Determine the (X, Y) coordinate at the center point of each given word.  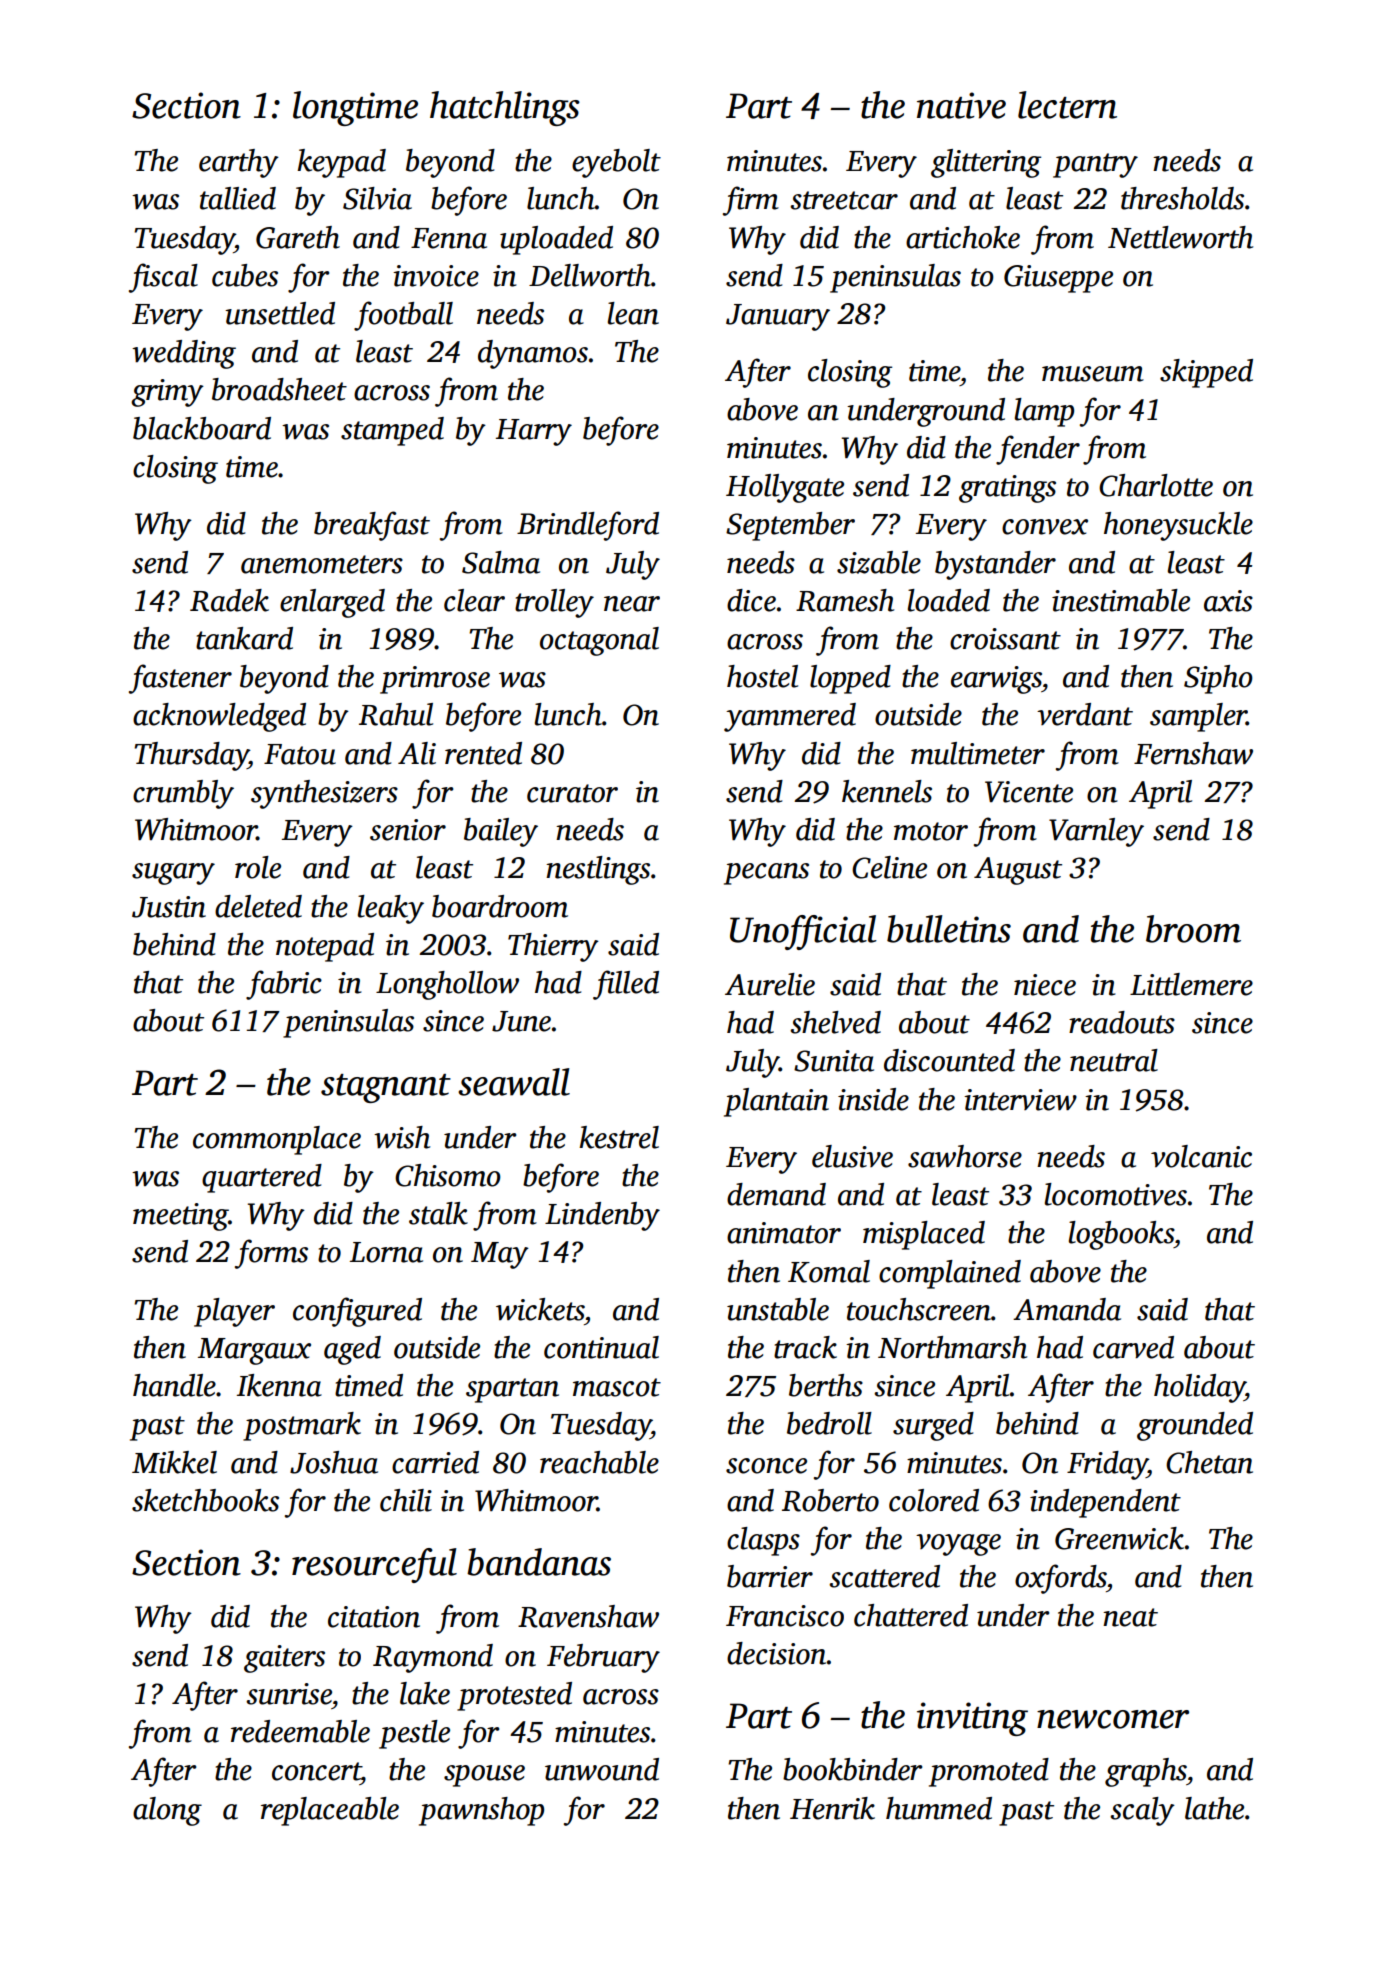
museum (1093, 374)
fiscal (163, 278)
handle (174, 1385)
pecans (766, 874)
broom (1193, 929)
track (805, 1347)
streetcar (844, 200)
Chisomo (448, 1175)
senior (408, 830)
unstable (778, 1309)
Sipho (1218, 679)
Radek (229, 600)
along (167, 1811)
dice (751, 600)
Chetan (1209, 1462)
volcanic (1201, 1156)
